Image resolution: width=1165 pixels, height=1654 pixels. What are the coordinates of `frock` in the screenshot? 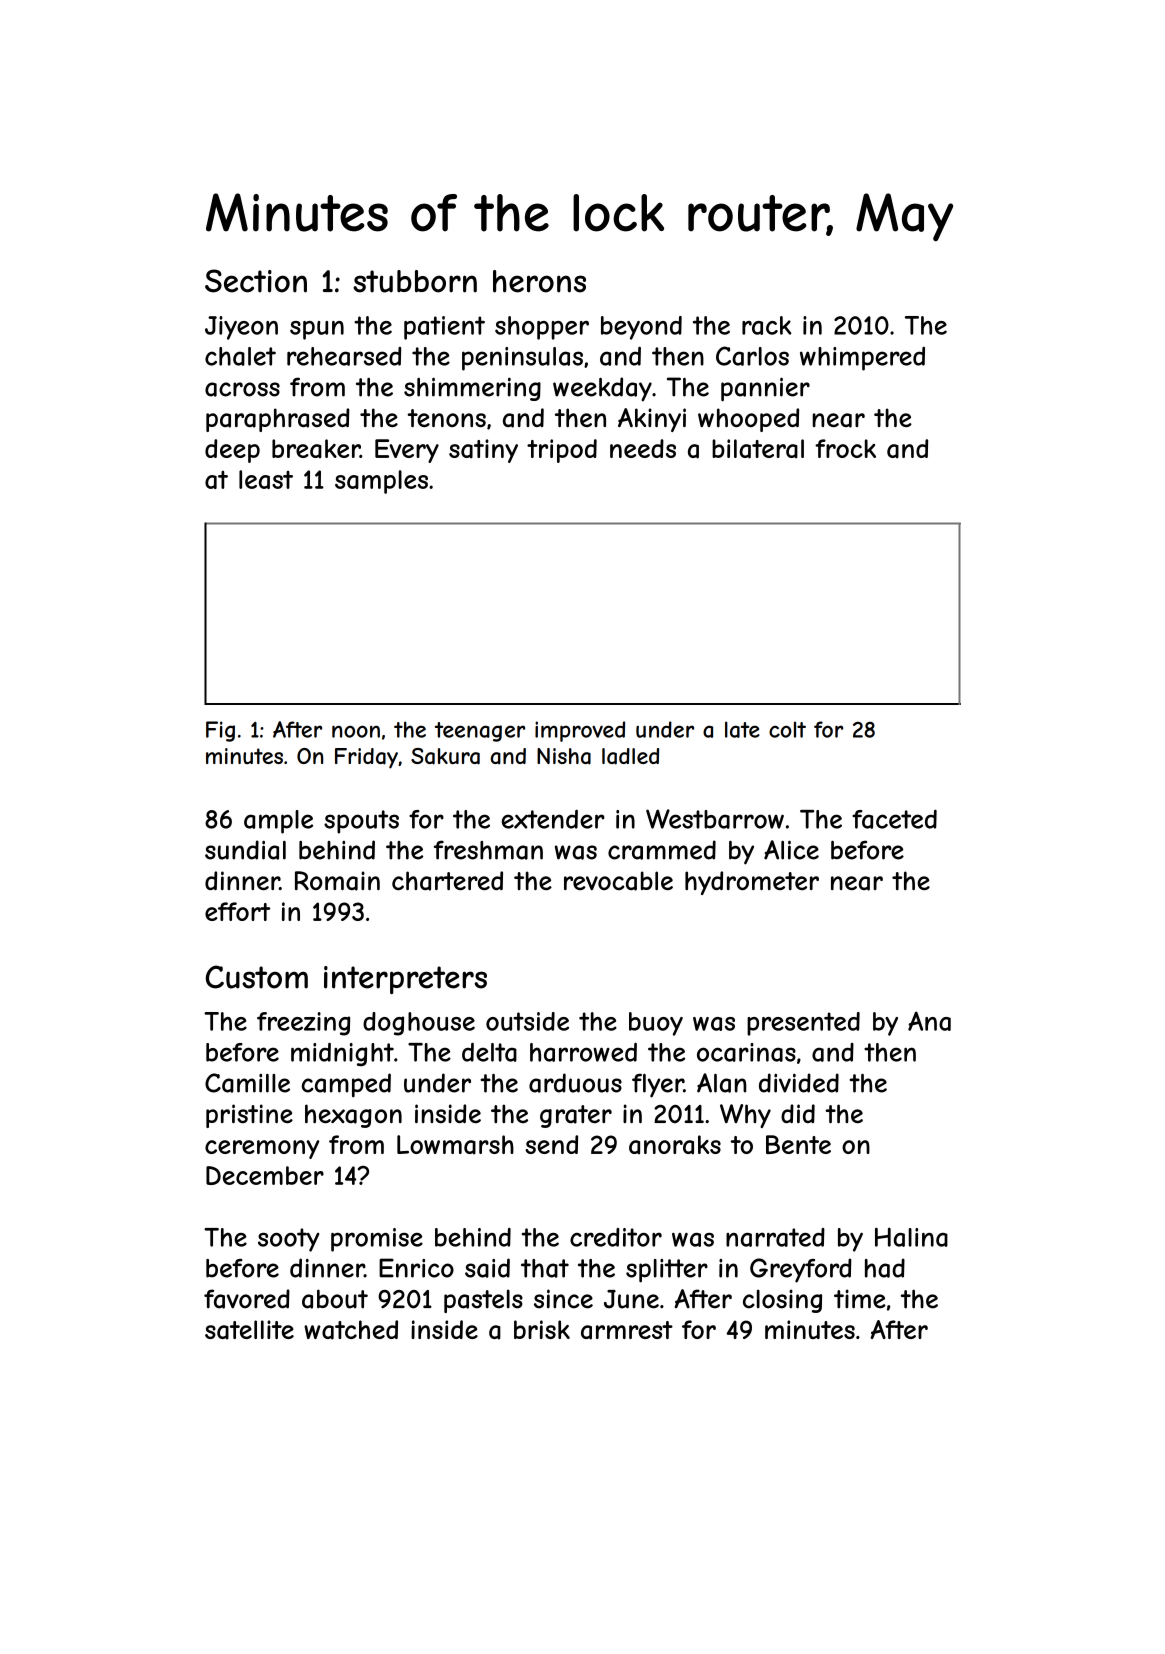 It's located at (845, 448).
